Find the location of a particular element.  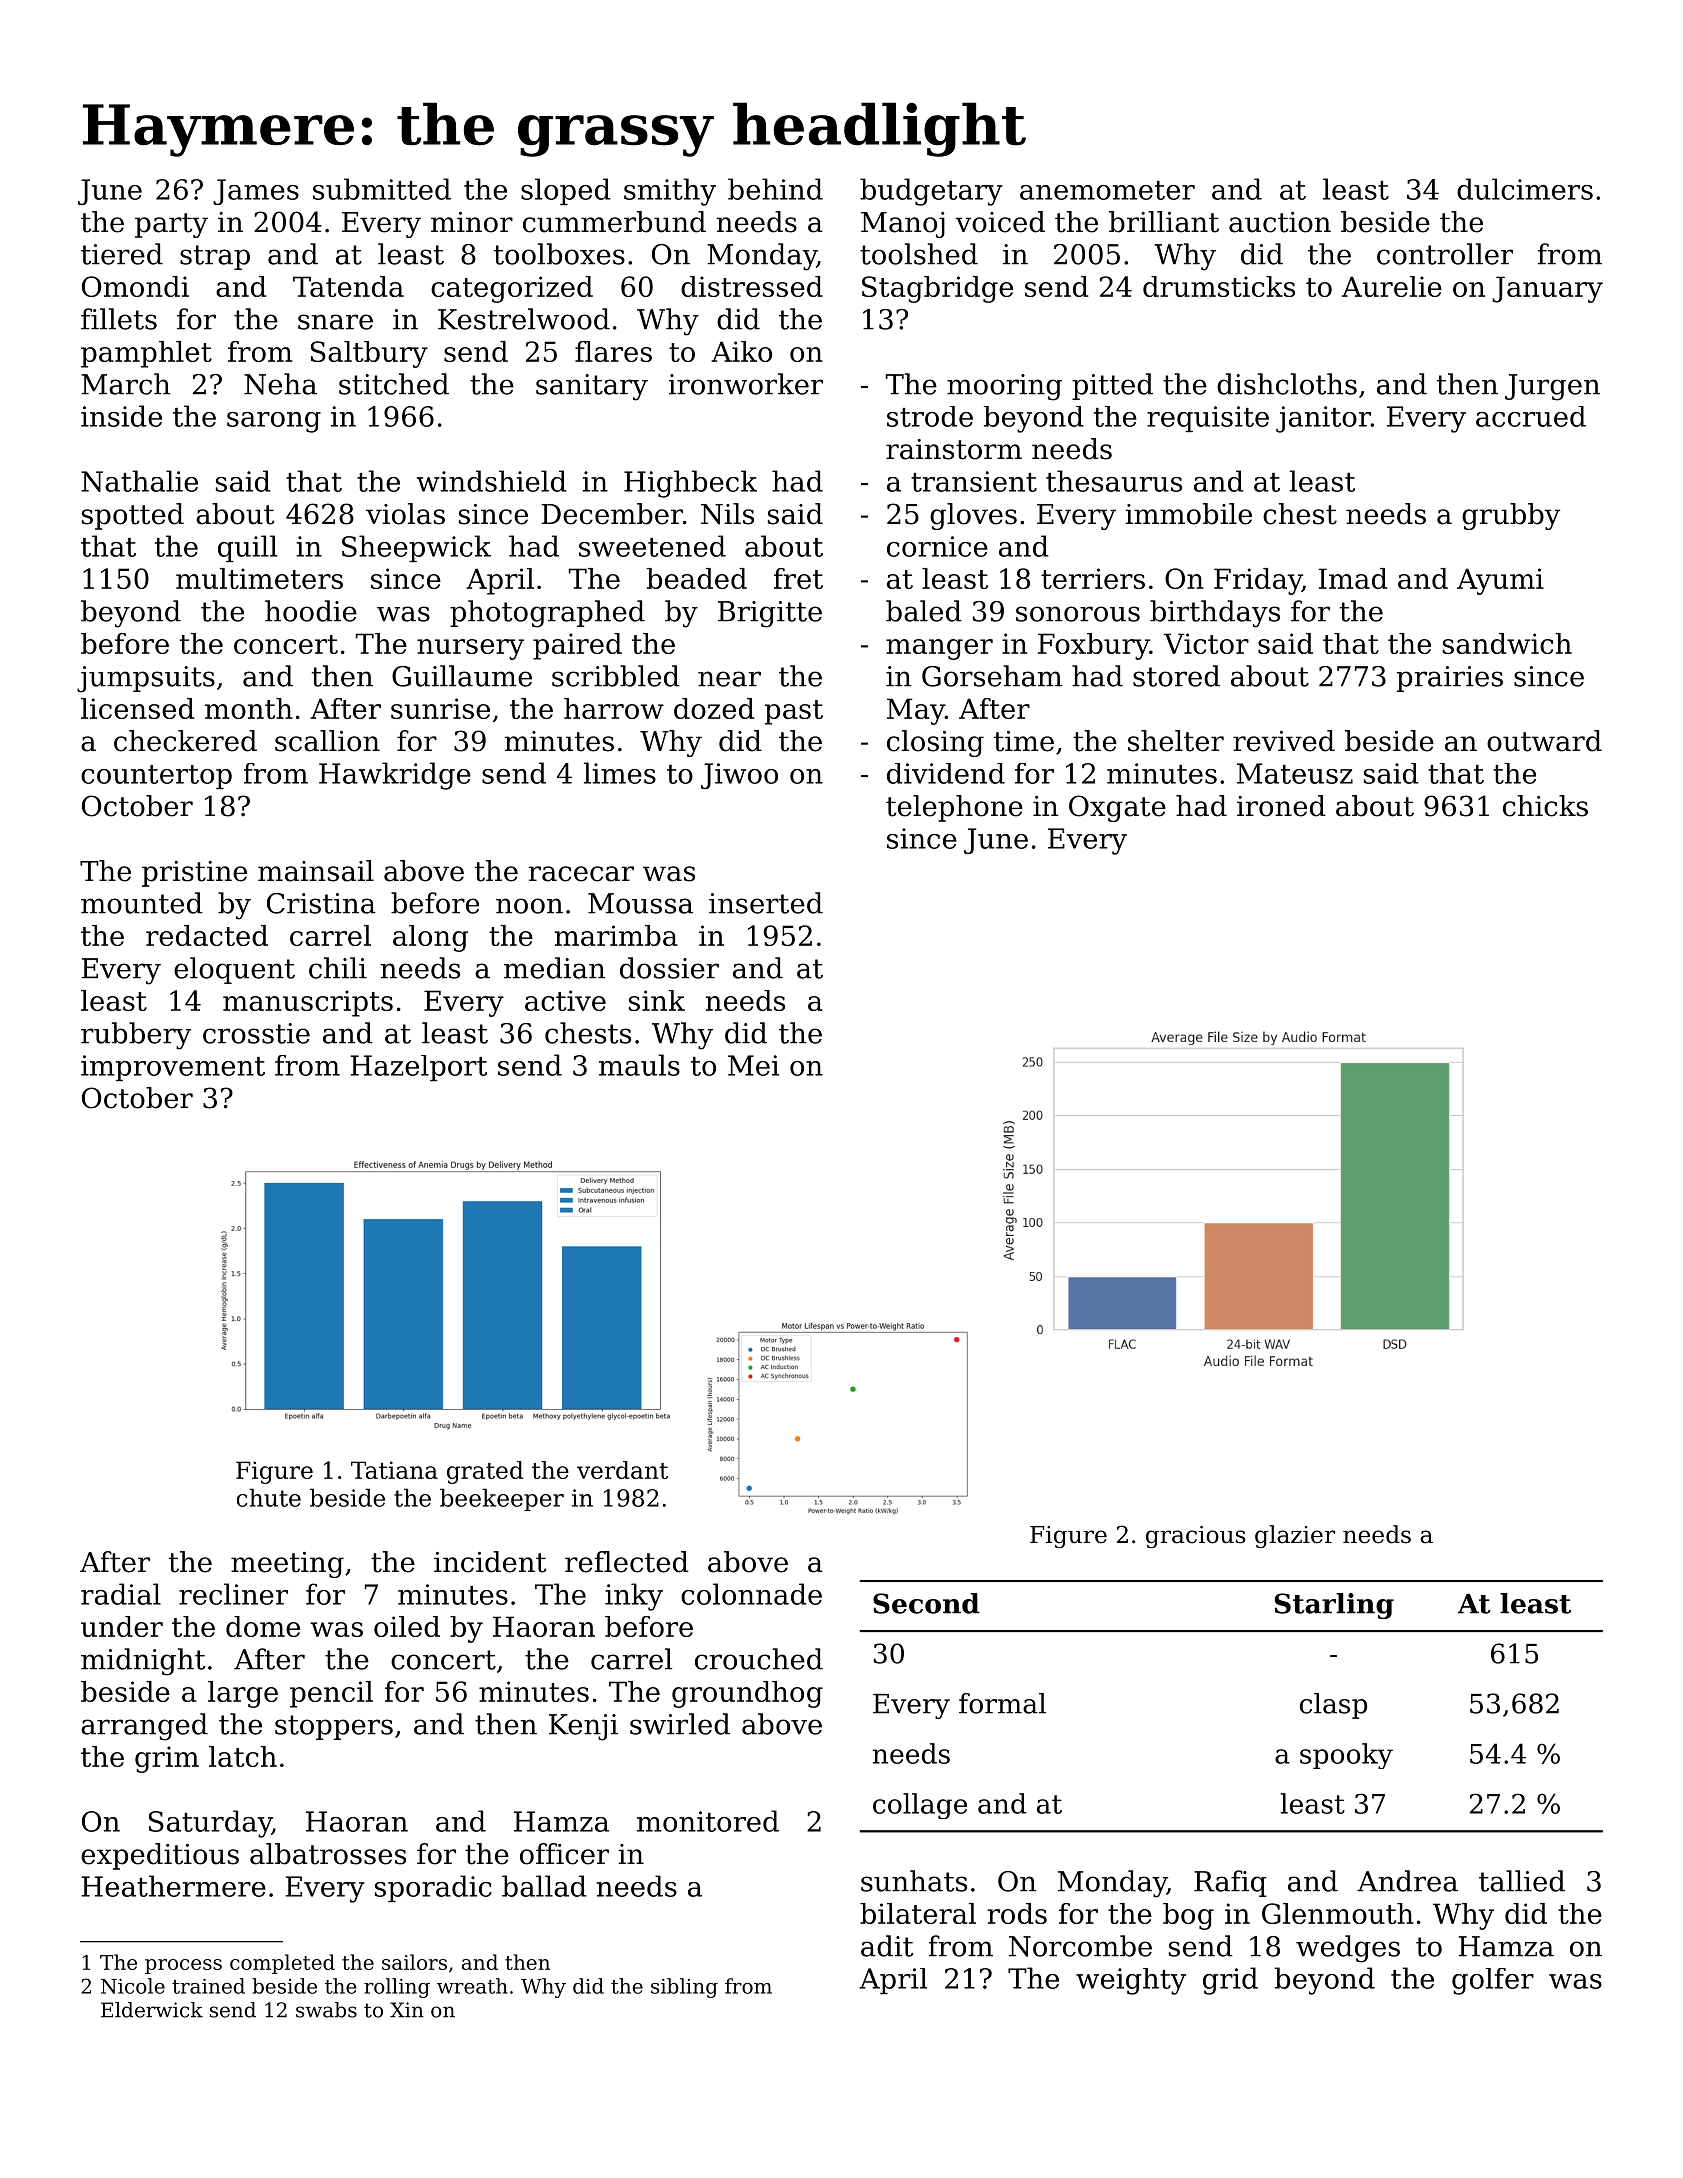

pristine is located at coordinates (194, 874).
